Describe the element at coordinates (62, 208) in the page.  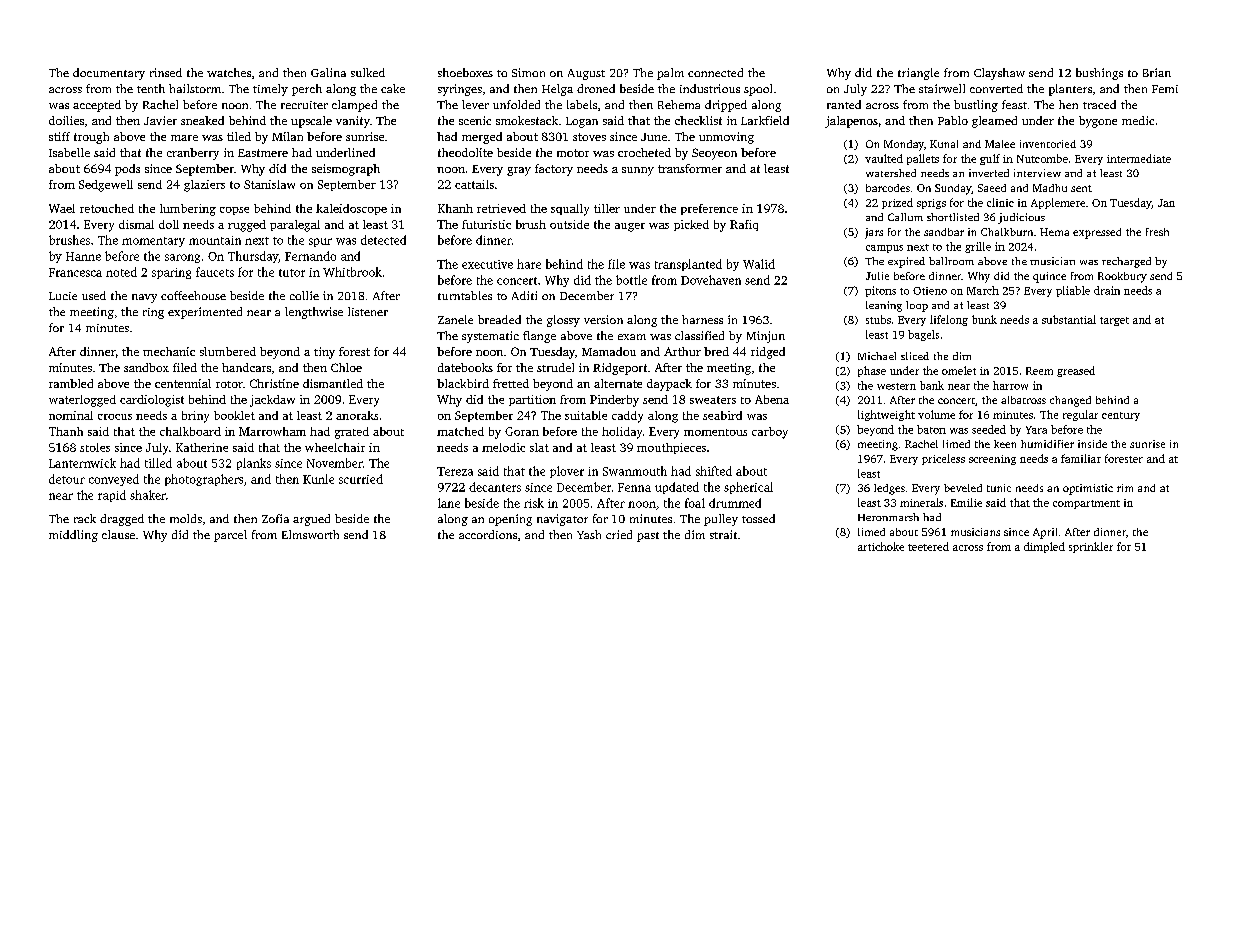
I see `Wael` at that location.
